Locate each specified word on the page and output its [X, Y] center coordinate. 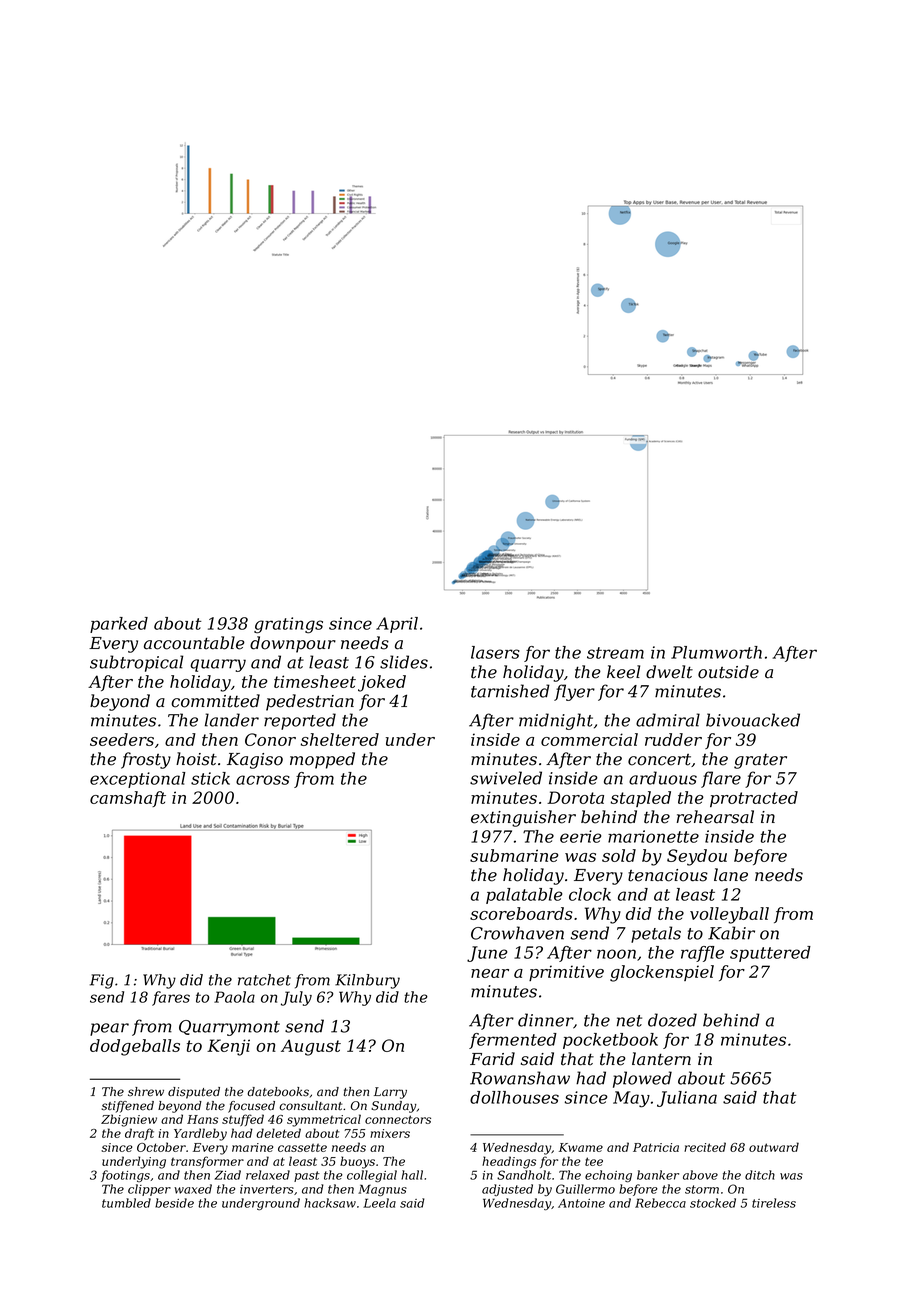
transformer [207, 1162]
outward [774, 1147]
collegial [372, 1176]
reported [300, 721]
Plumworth [716, 652]
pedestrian [310, 702]
